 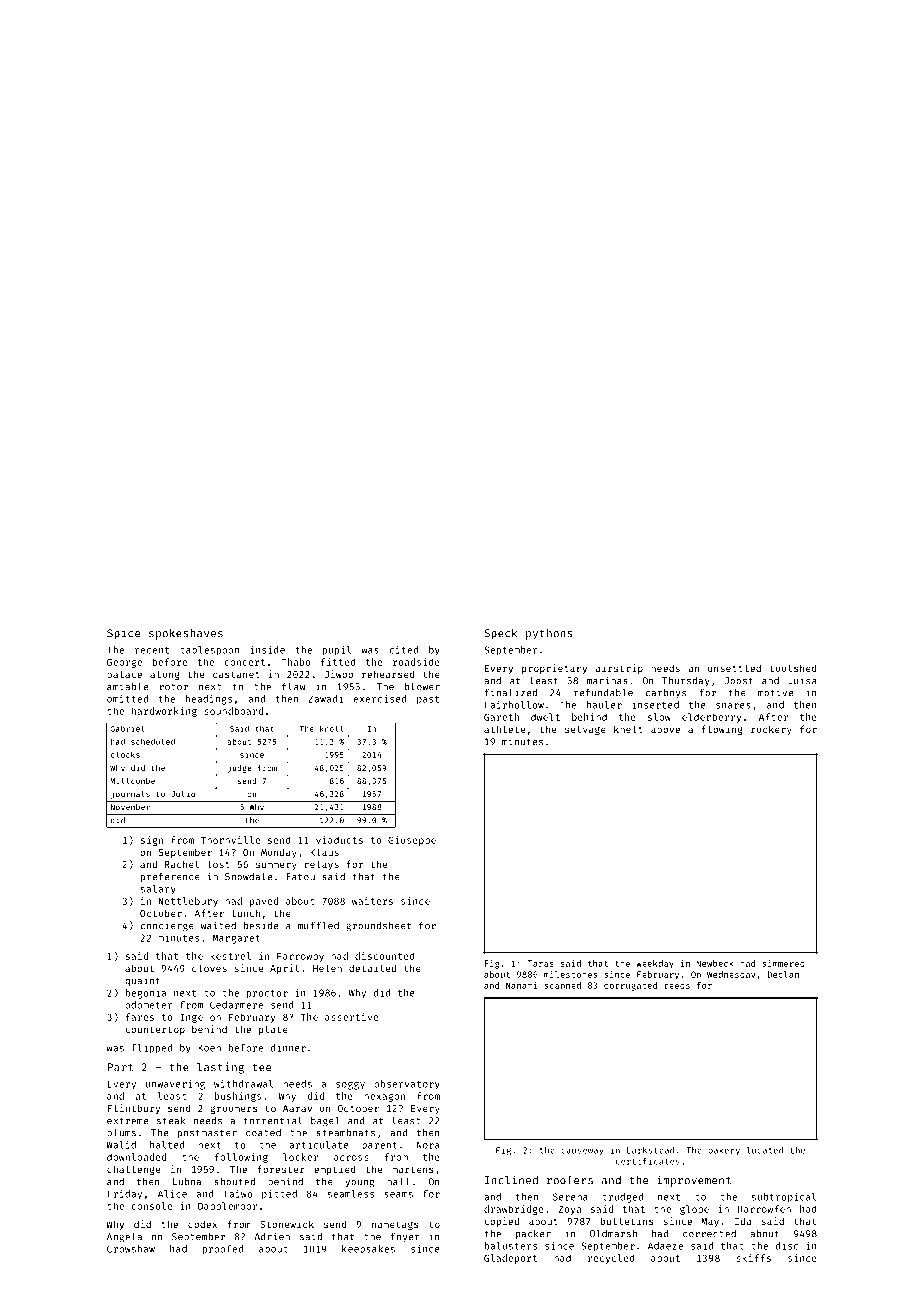 I want to click on exercised, so click(x=380, y=699).
